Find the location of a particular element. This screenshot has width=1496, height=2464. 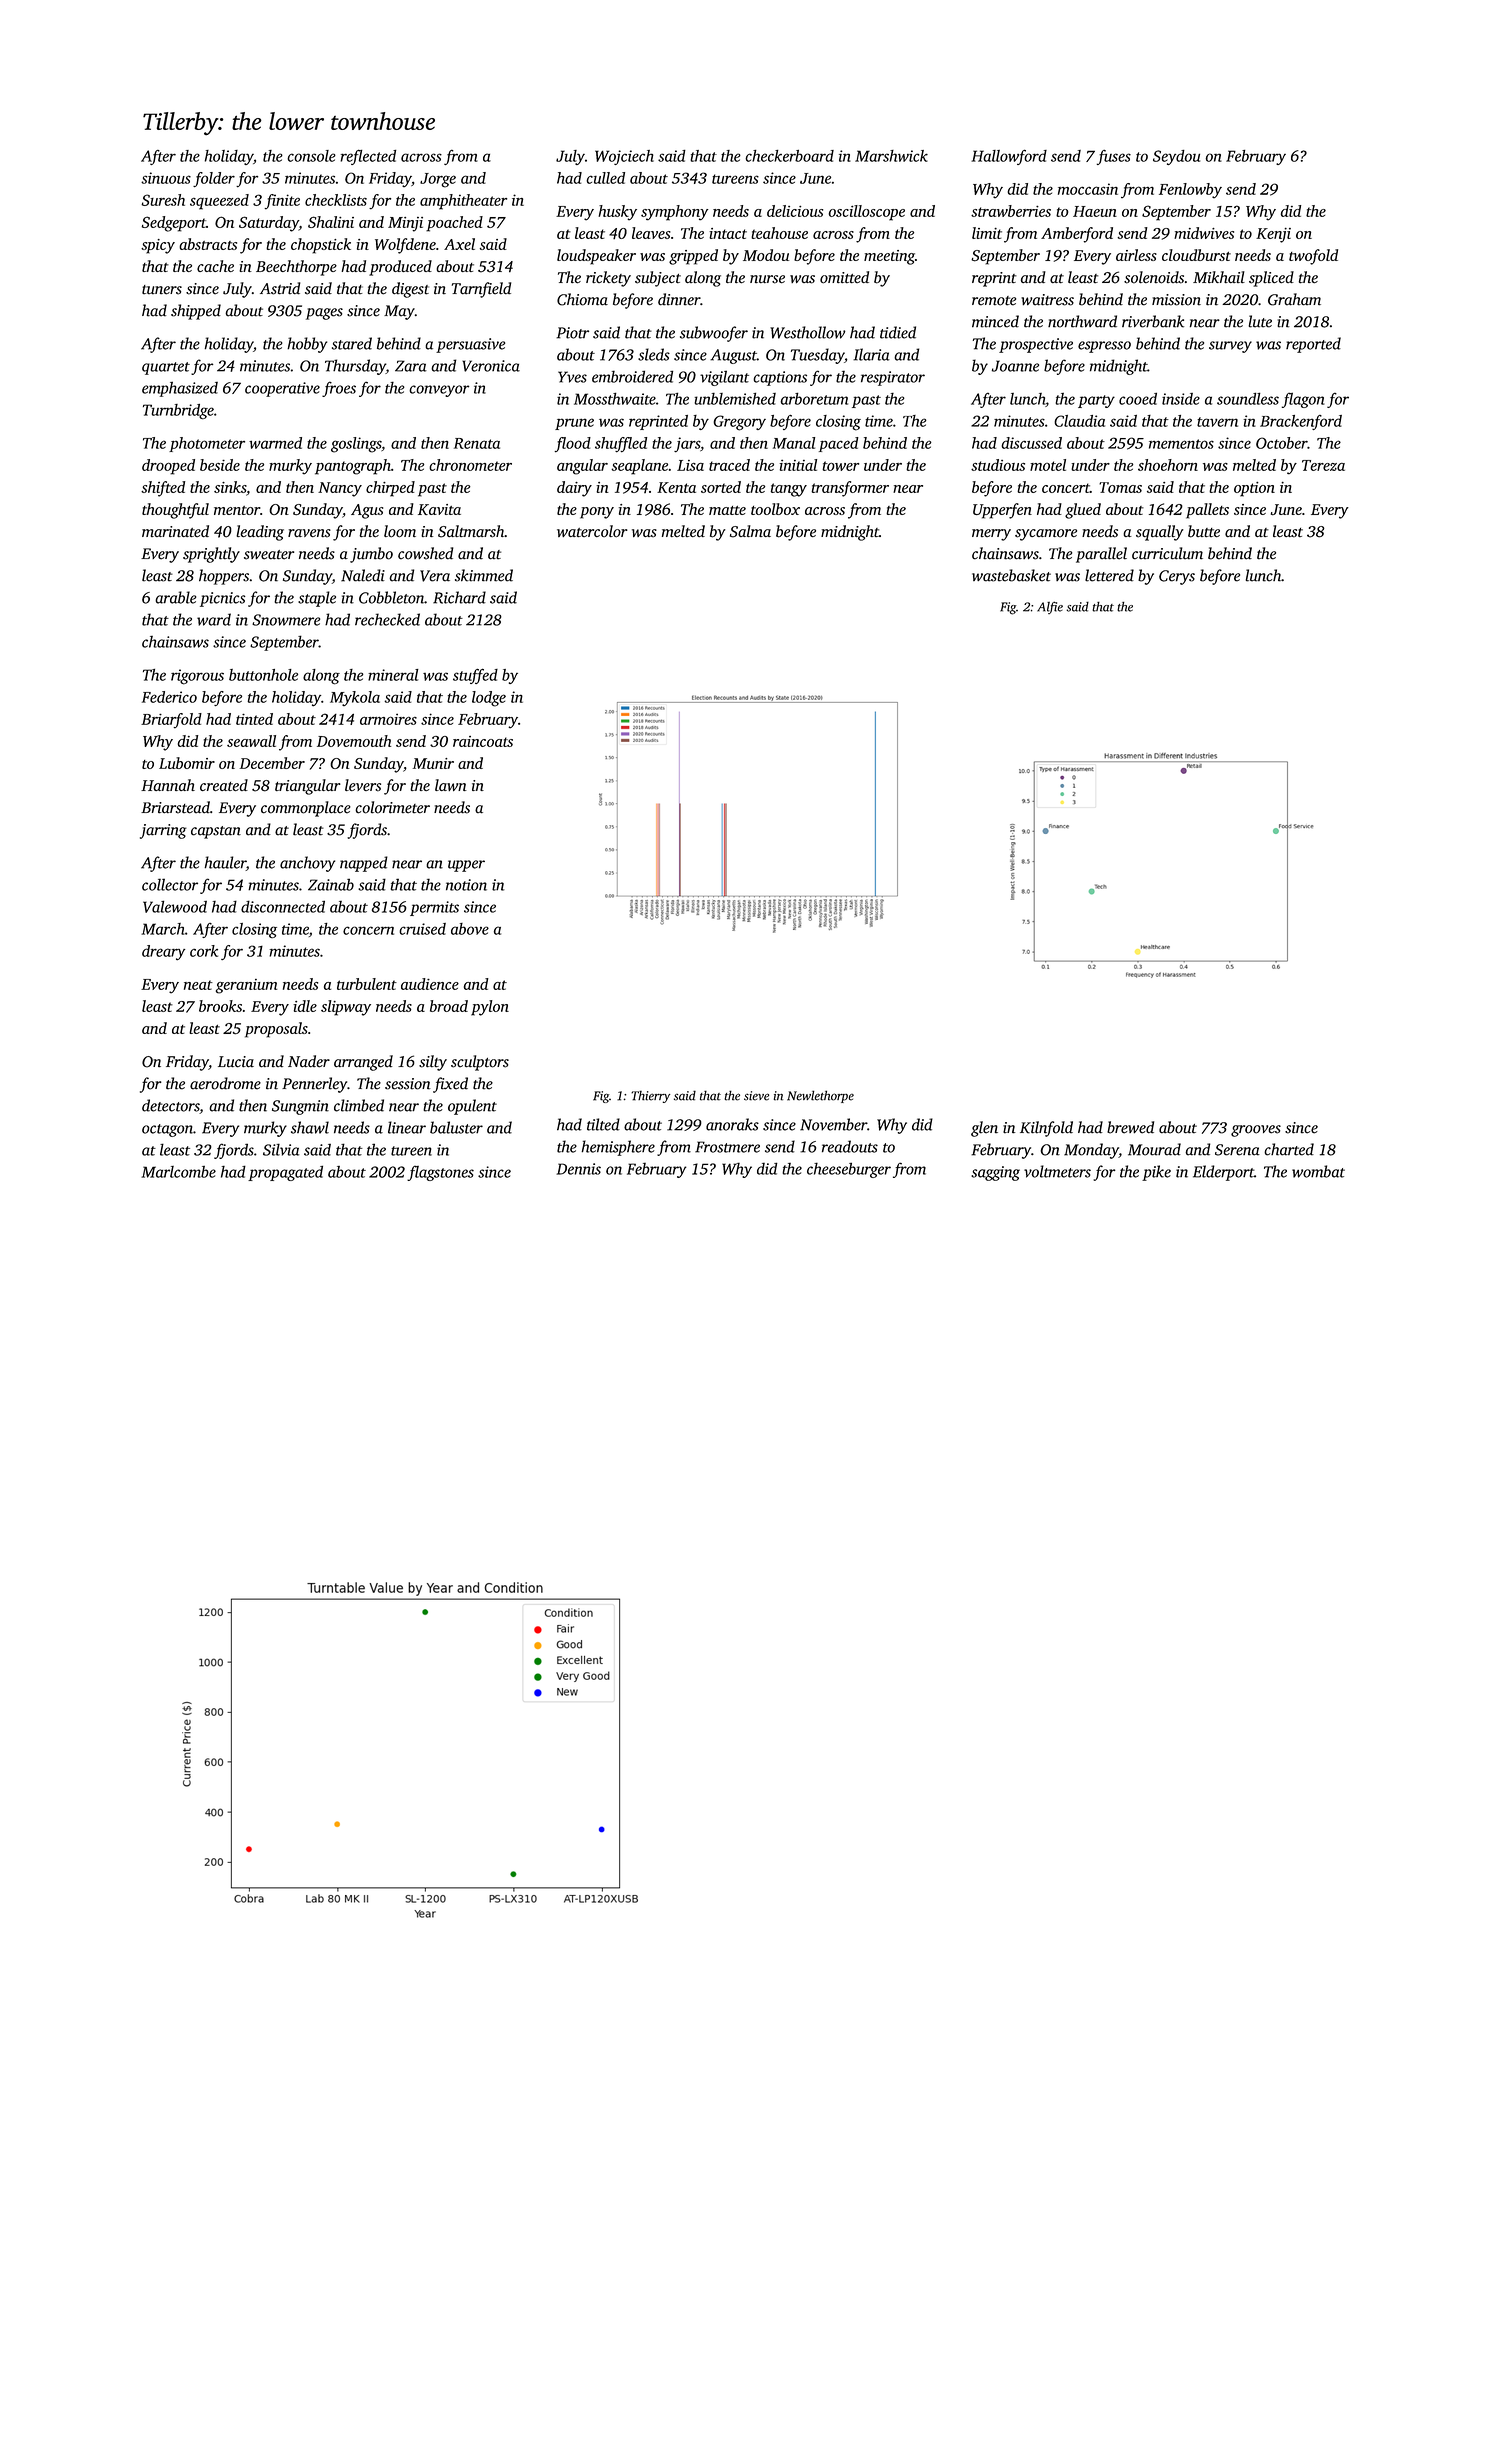

Alfie is located at coordinates (1050, 607).
